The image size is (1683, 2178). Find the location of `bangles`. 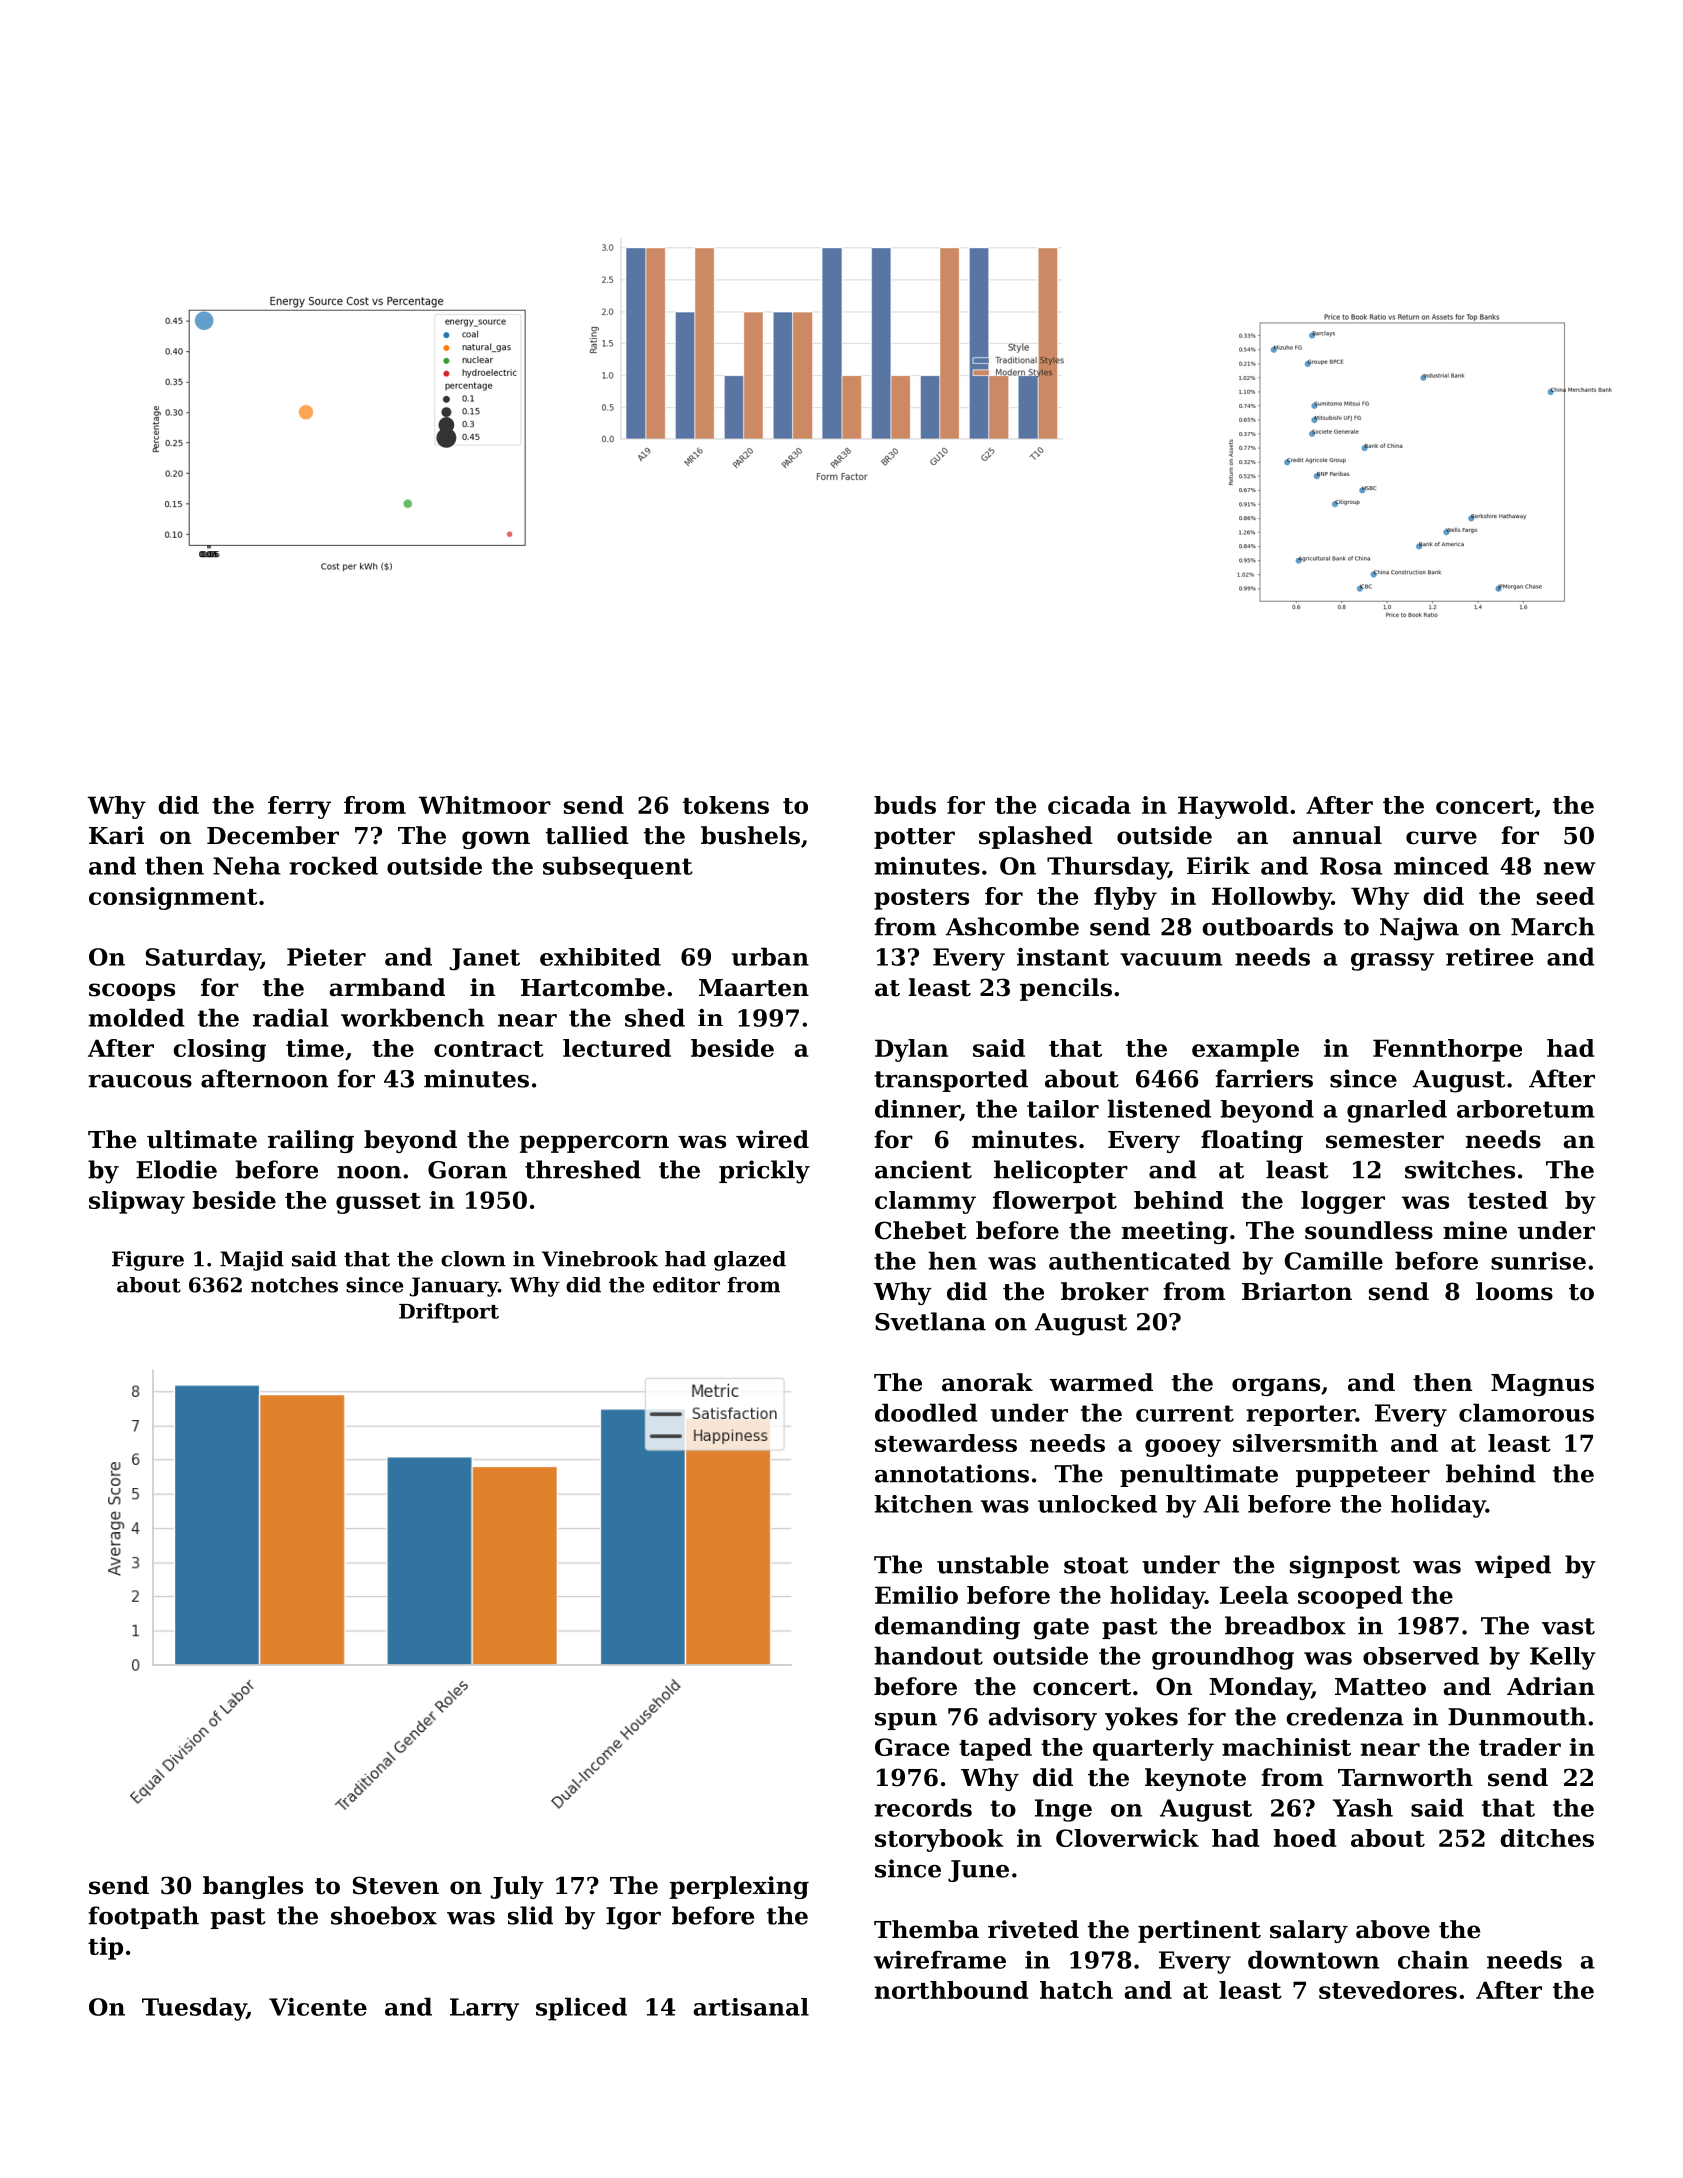

bangles is located at coordinates (253, 1887).
